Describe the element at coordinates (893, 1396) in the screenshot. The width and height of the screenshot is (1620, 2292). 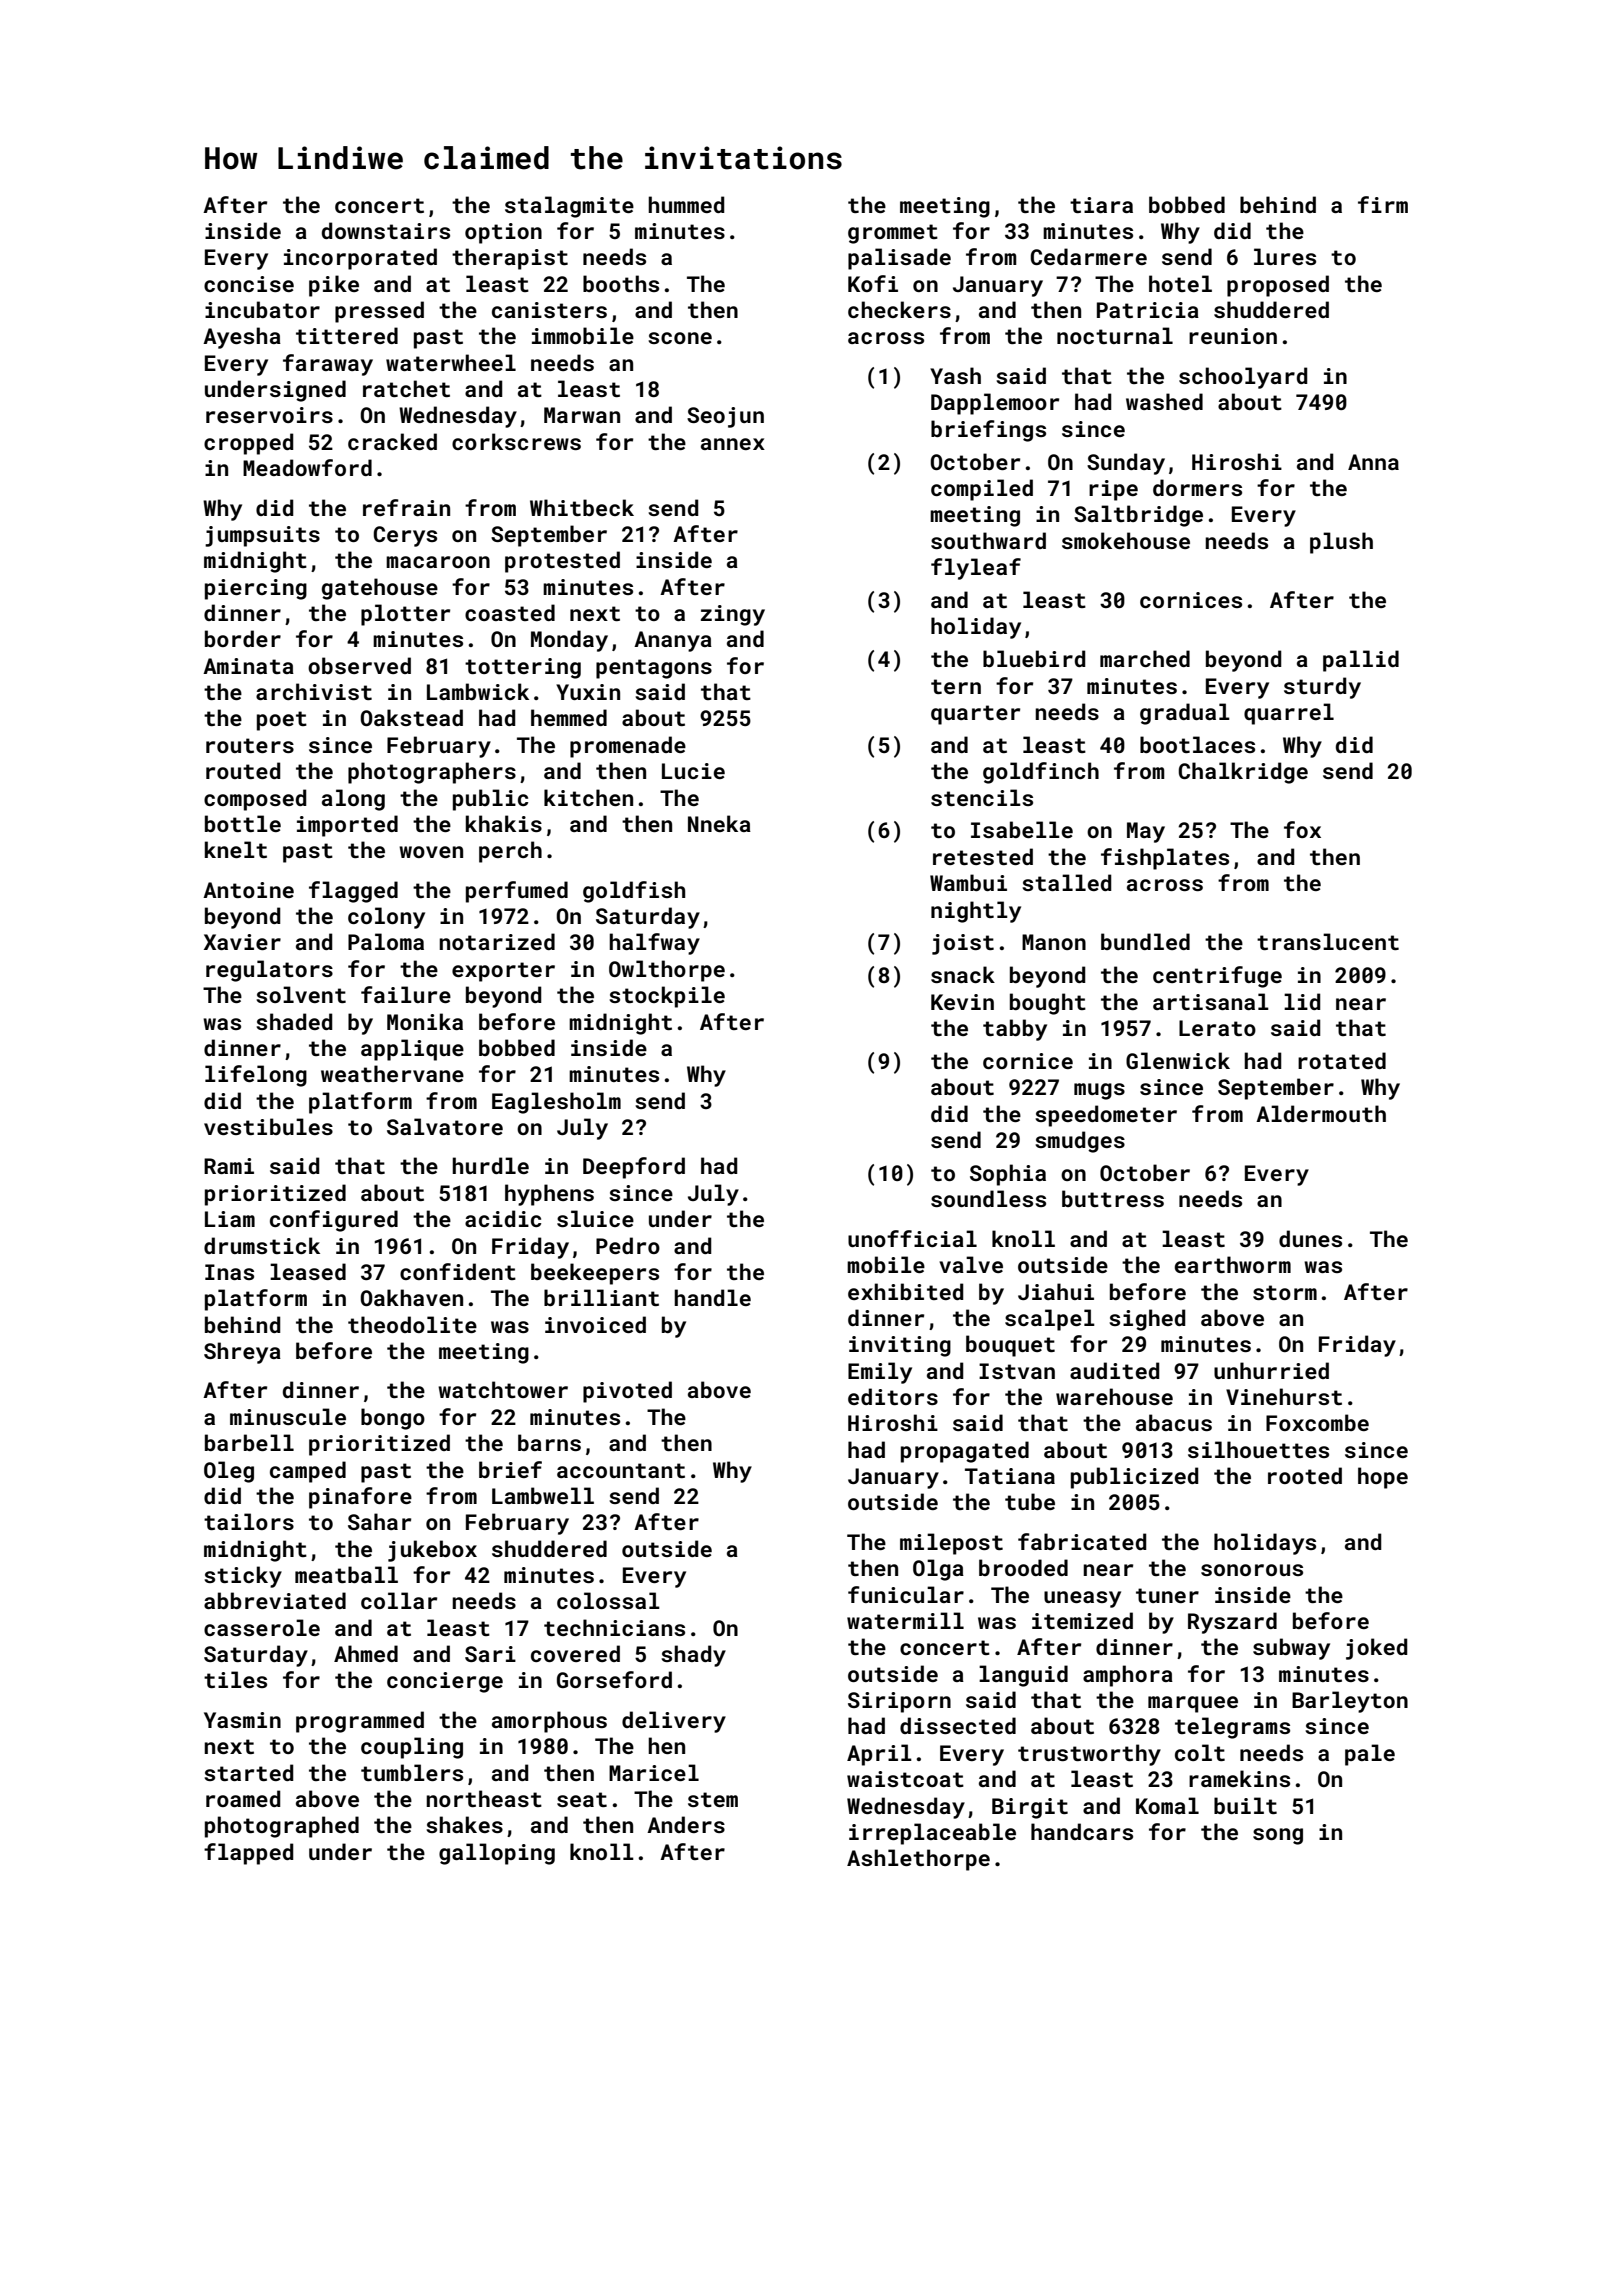
I see `editors` at that location.
